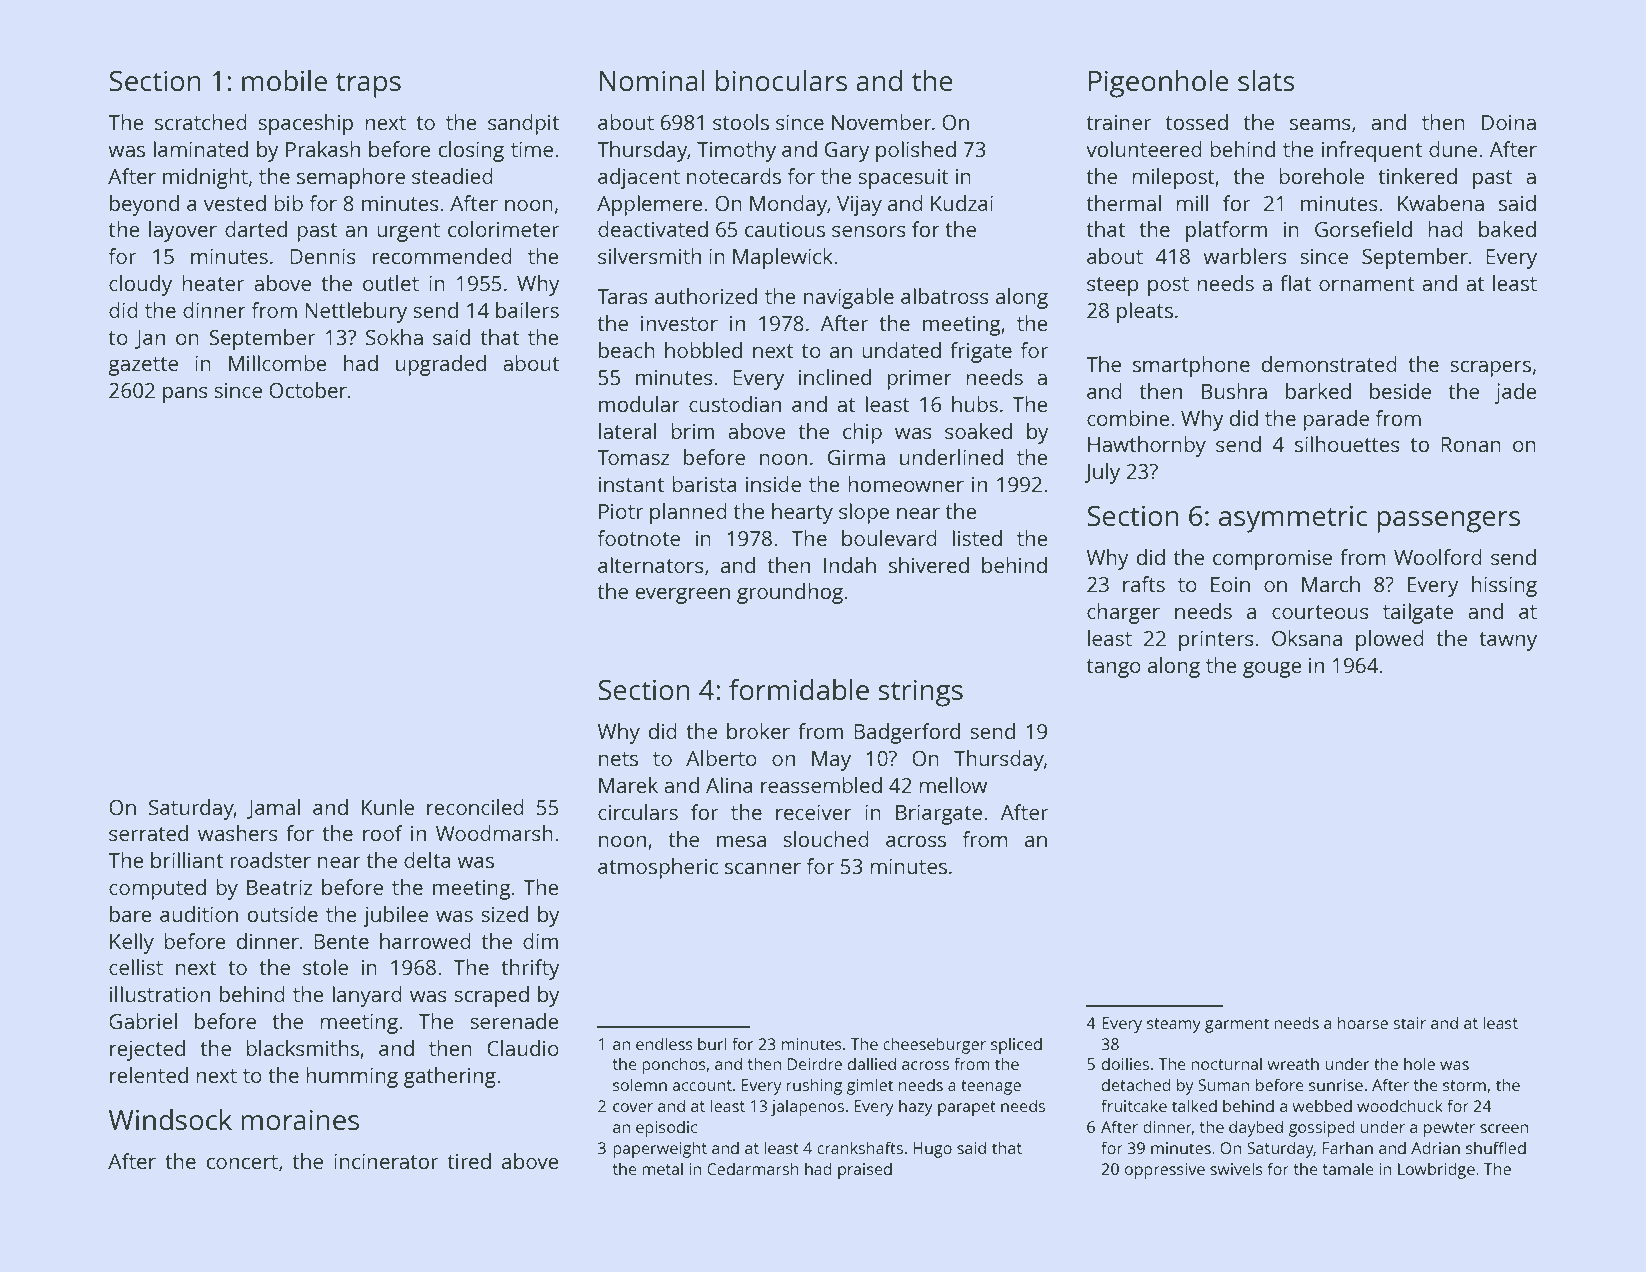 This page has height=1272, width=1646. What do you see at coordinates (1390, 640) in the page?
I see `plowed` at bounding box center [1390, 640].
